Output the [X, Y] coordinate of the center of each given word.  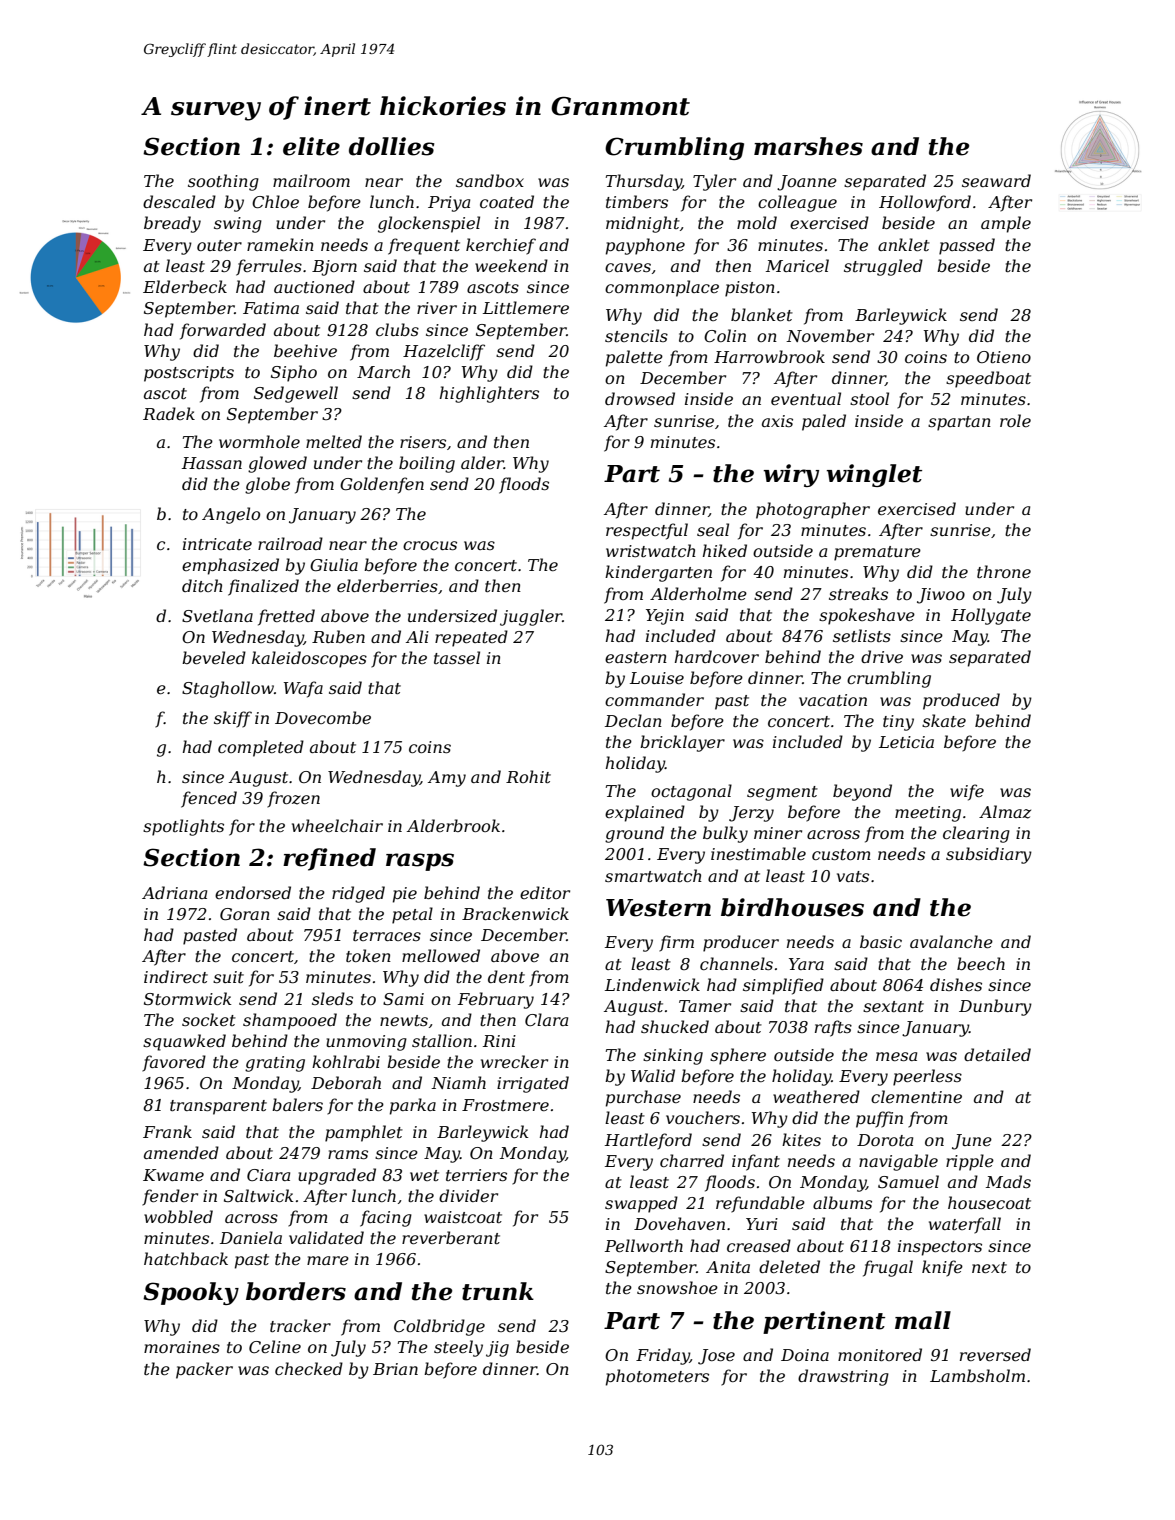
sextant [893, 1006]
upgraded [337, 1176]
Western [658, 908]
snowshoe [677, 1287]
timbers [637, 201]
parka [413, 1106]
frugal [888, 1268]
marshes [808, 146]
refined [329, 859]
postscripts [189, 374]
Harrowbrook [769, 356]
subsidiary [989, 855]
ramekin [280, 244]
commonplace [662, 288]
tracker [300, 1325]
